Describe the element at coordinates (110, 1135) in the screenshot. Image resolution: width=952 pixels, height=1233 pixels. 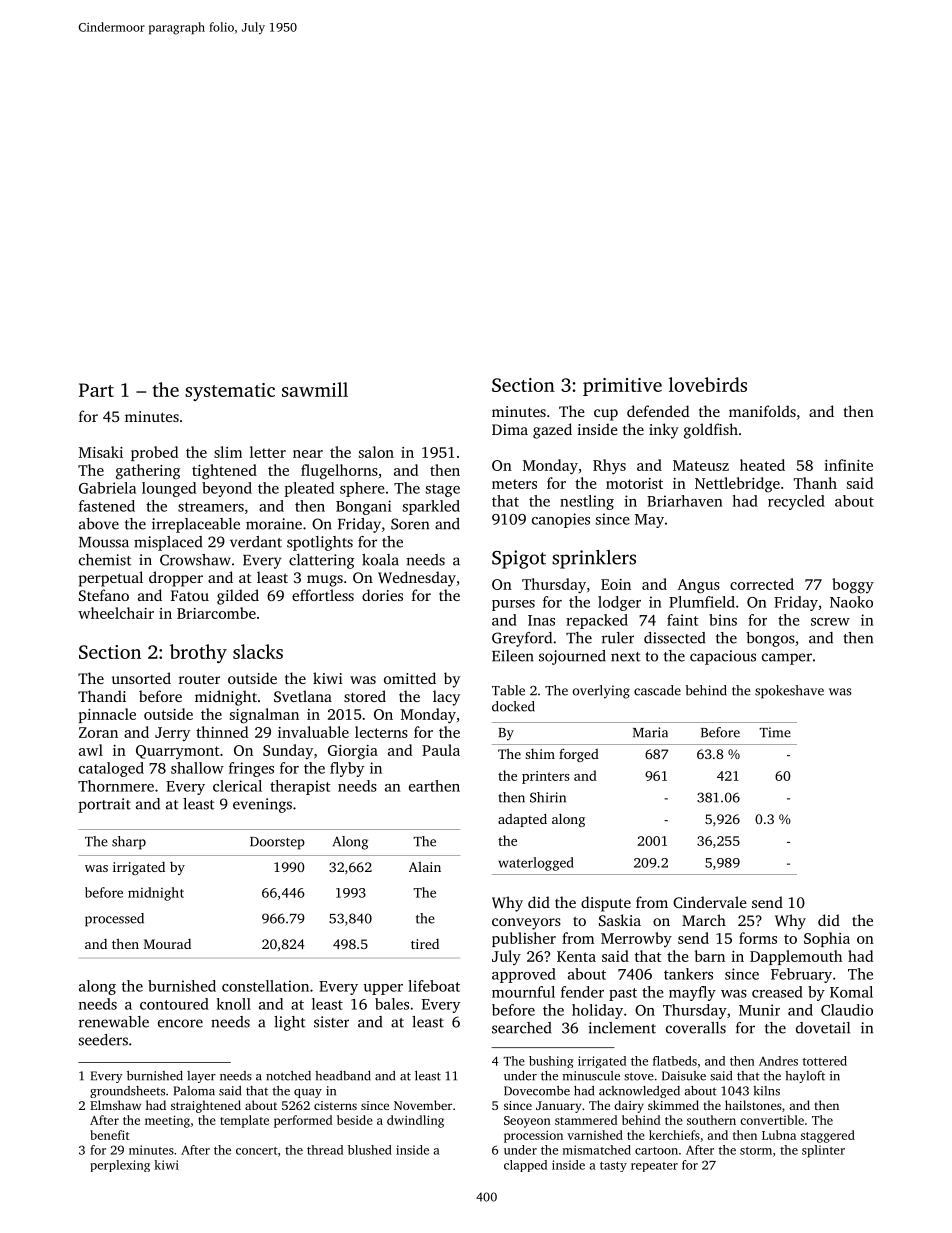
I see `benefit` at that location.
